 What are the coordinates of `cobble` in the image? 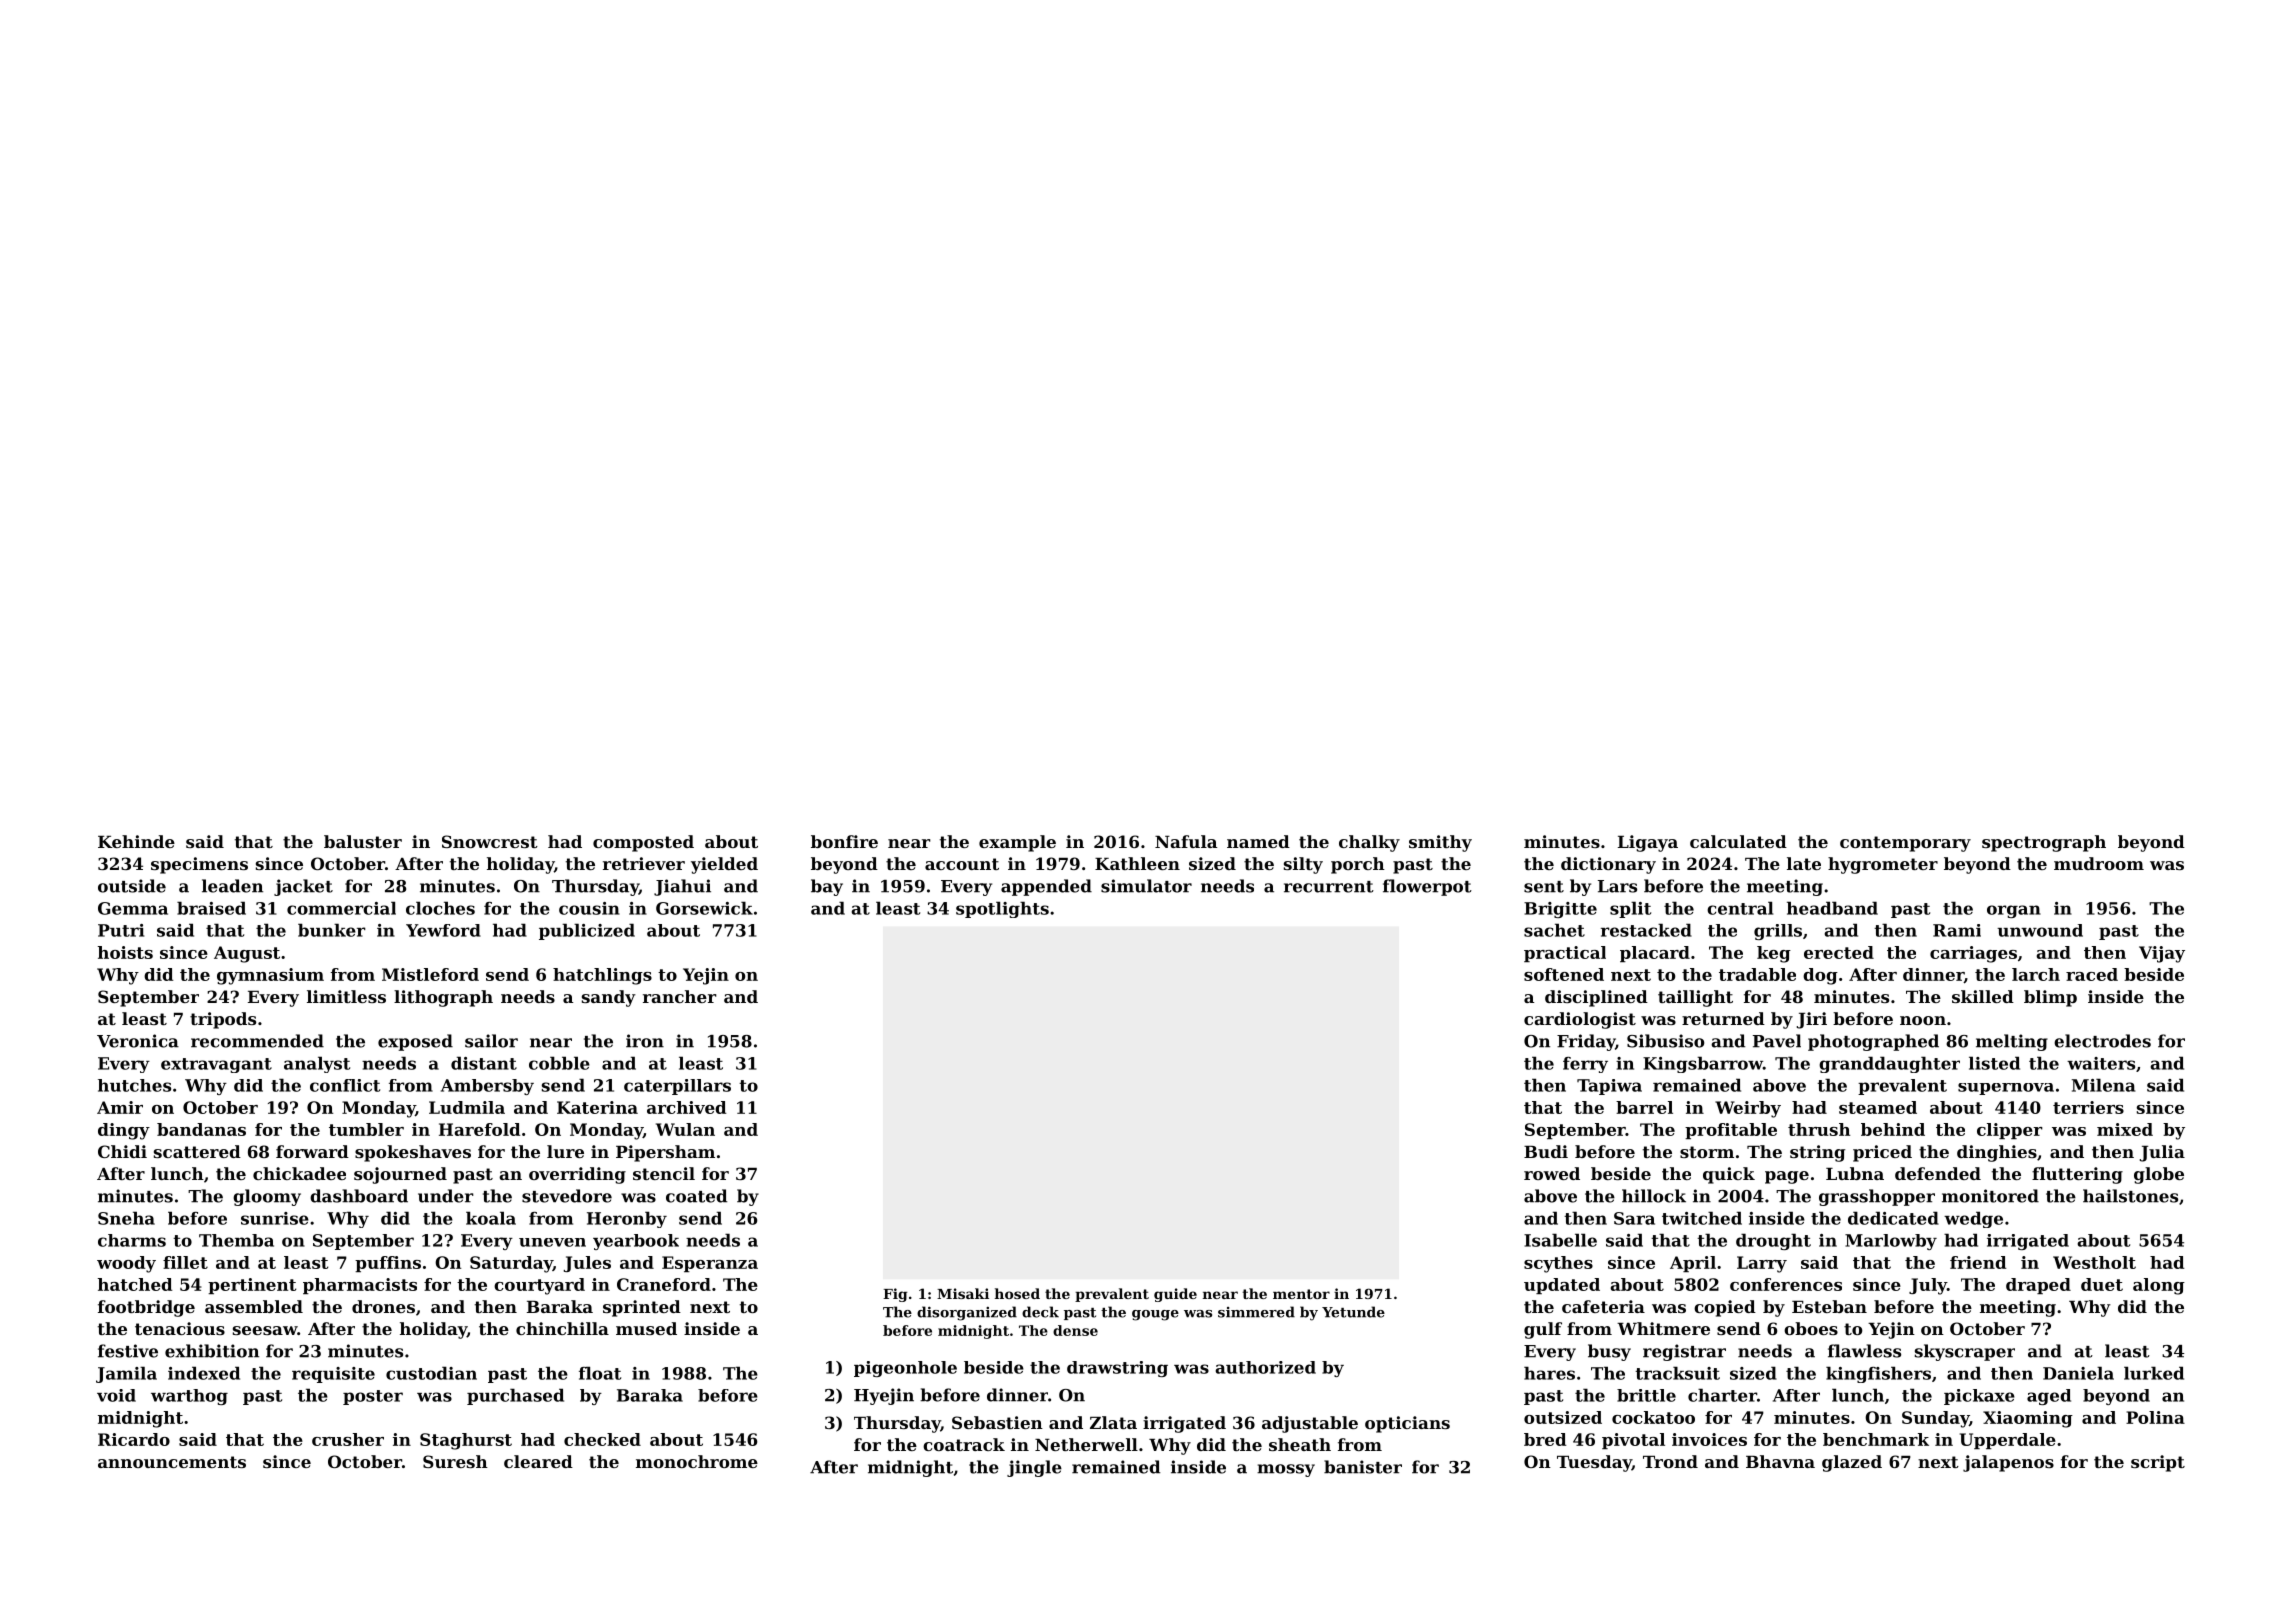 It's located at (559, 1063).
